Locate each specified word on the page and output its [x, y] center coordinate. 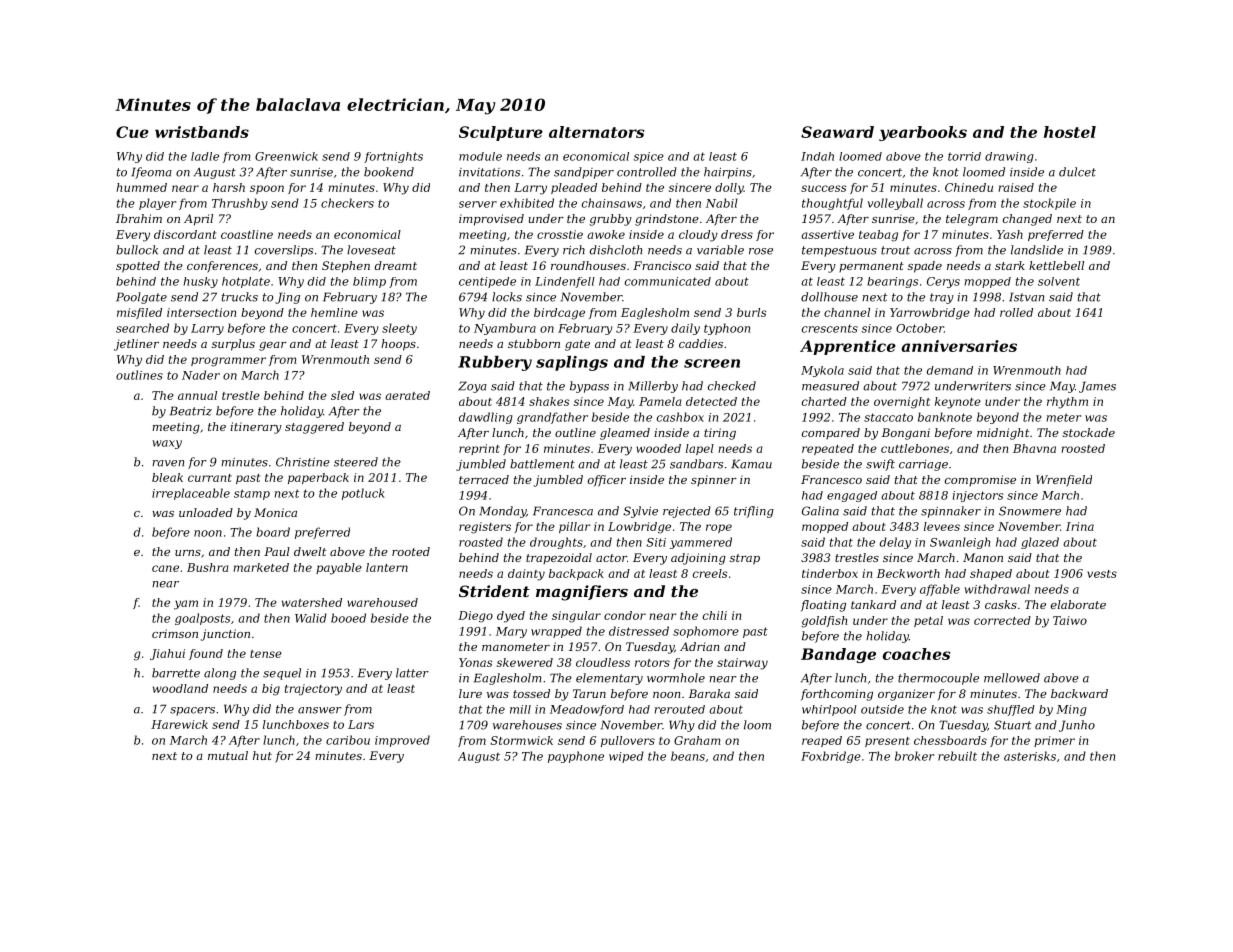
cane [165, 568]
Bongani [906, 434]
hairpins [728, 173]
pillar [574, 527]
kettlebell [1056, 265]
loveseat [371, 250]
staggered [314, 428]
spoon [267, 189]
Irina [1080, 526]
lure [470, 693]
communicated [668, 281]
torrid [964, 156]
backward [1079, 693]
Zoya [472, 387]
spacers [192, 711]
